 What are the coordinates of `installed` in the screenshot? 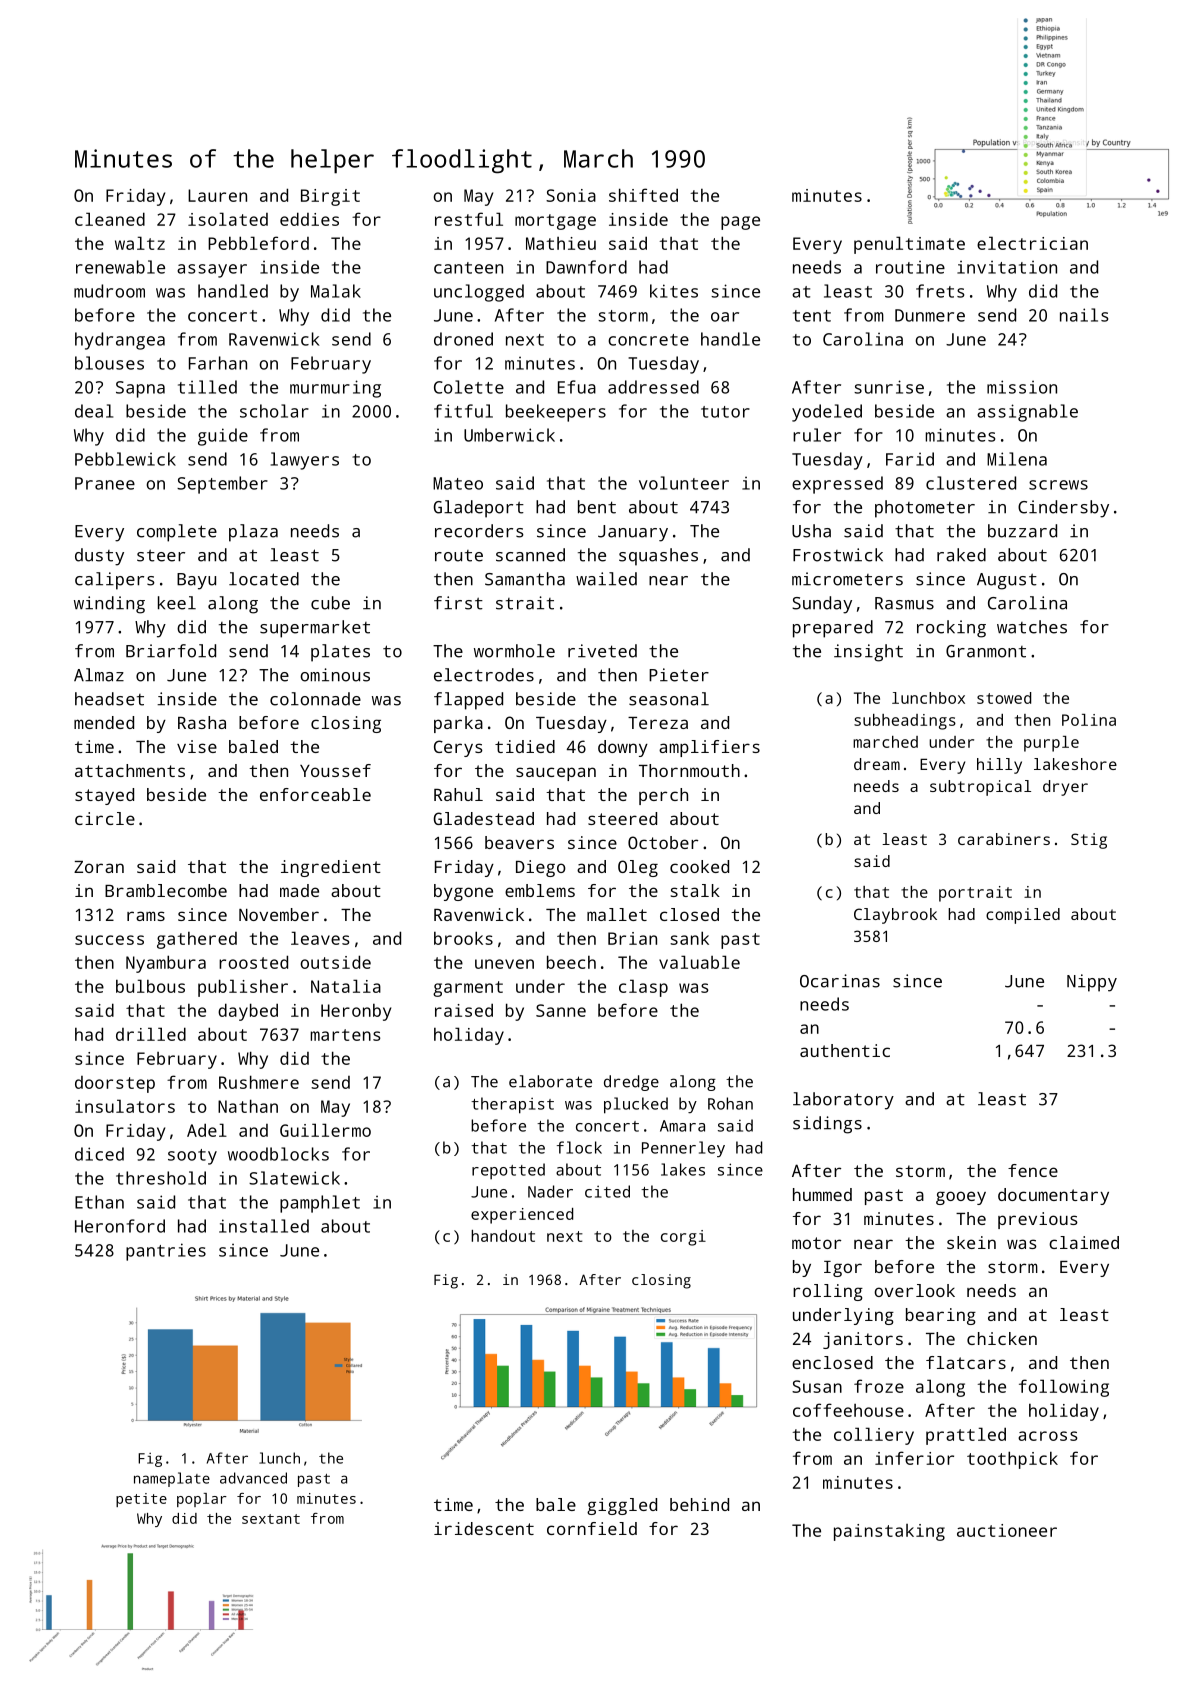 It's located at (264, 1226).
